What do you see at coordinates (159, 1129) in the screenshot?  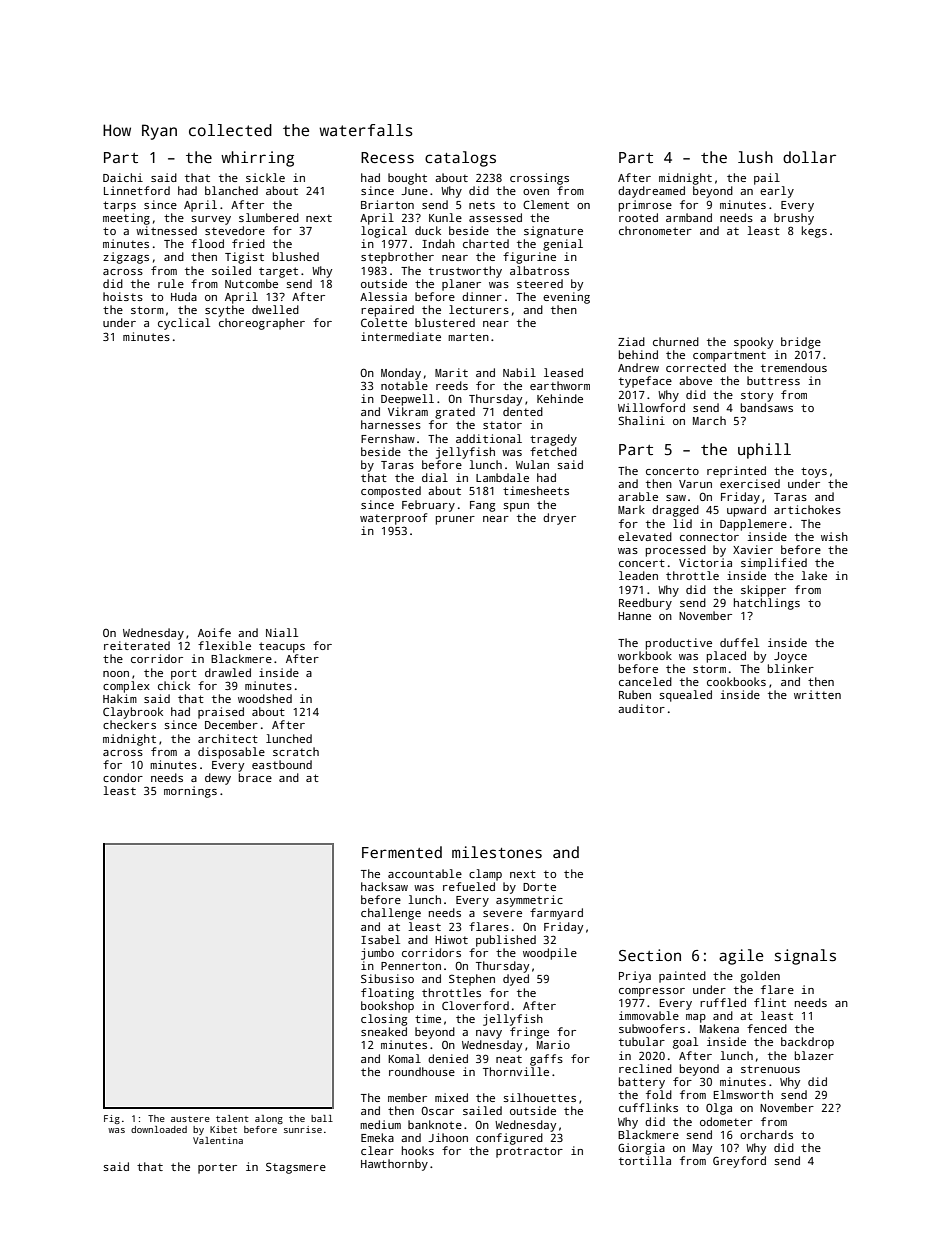 I see `downloaded` at bounding box center [159, 1129].
